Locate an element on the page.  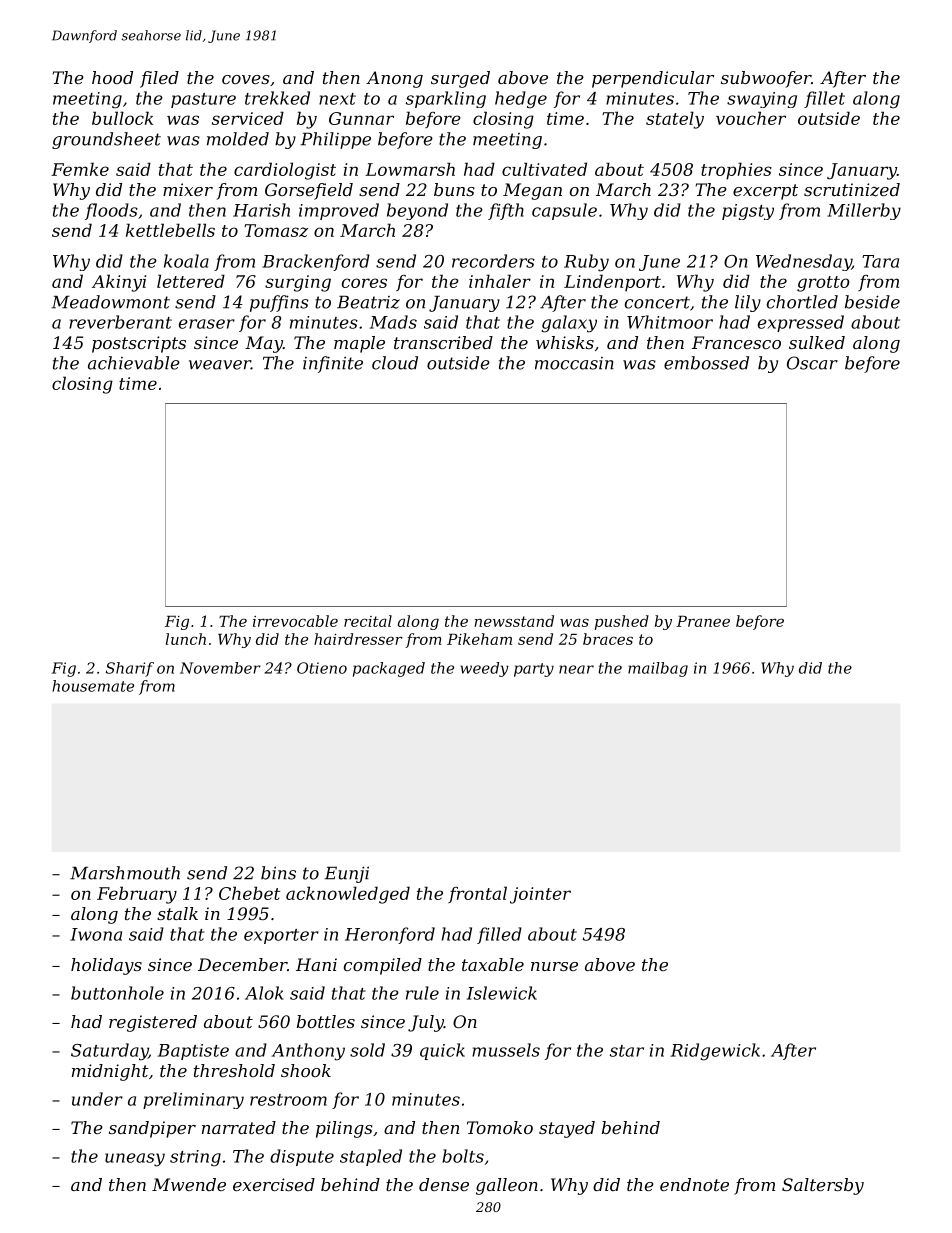
cloud is located at coordinates (395, 363).
